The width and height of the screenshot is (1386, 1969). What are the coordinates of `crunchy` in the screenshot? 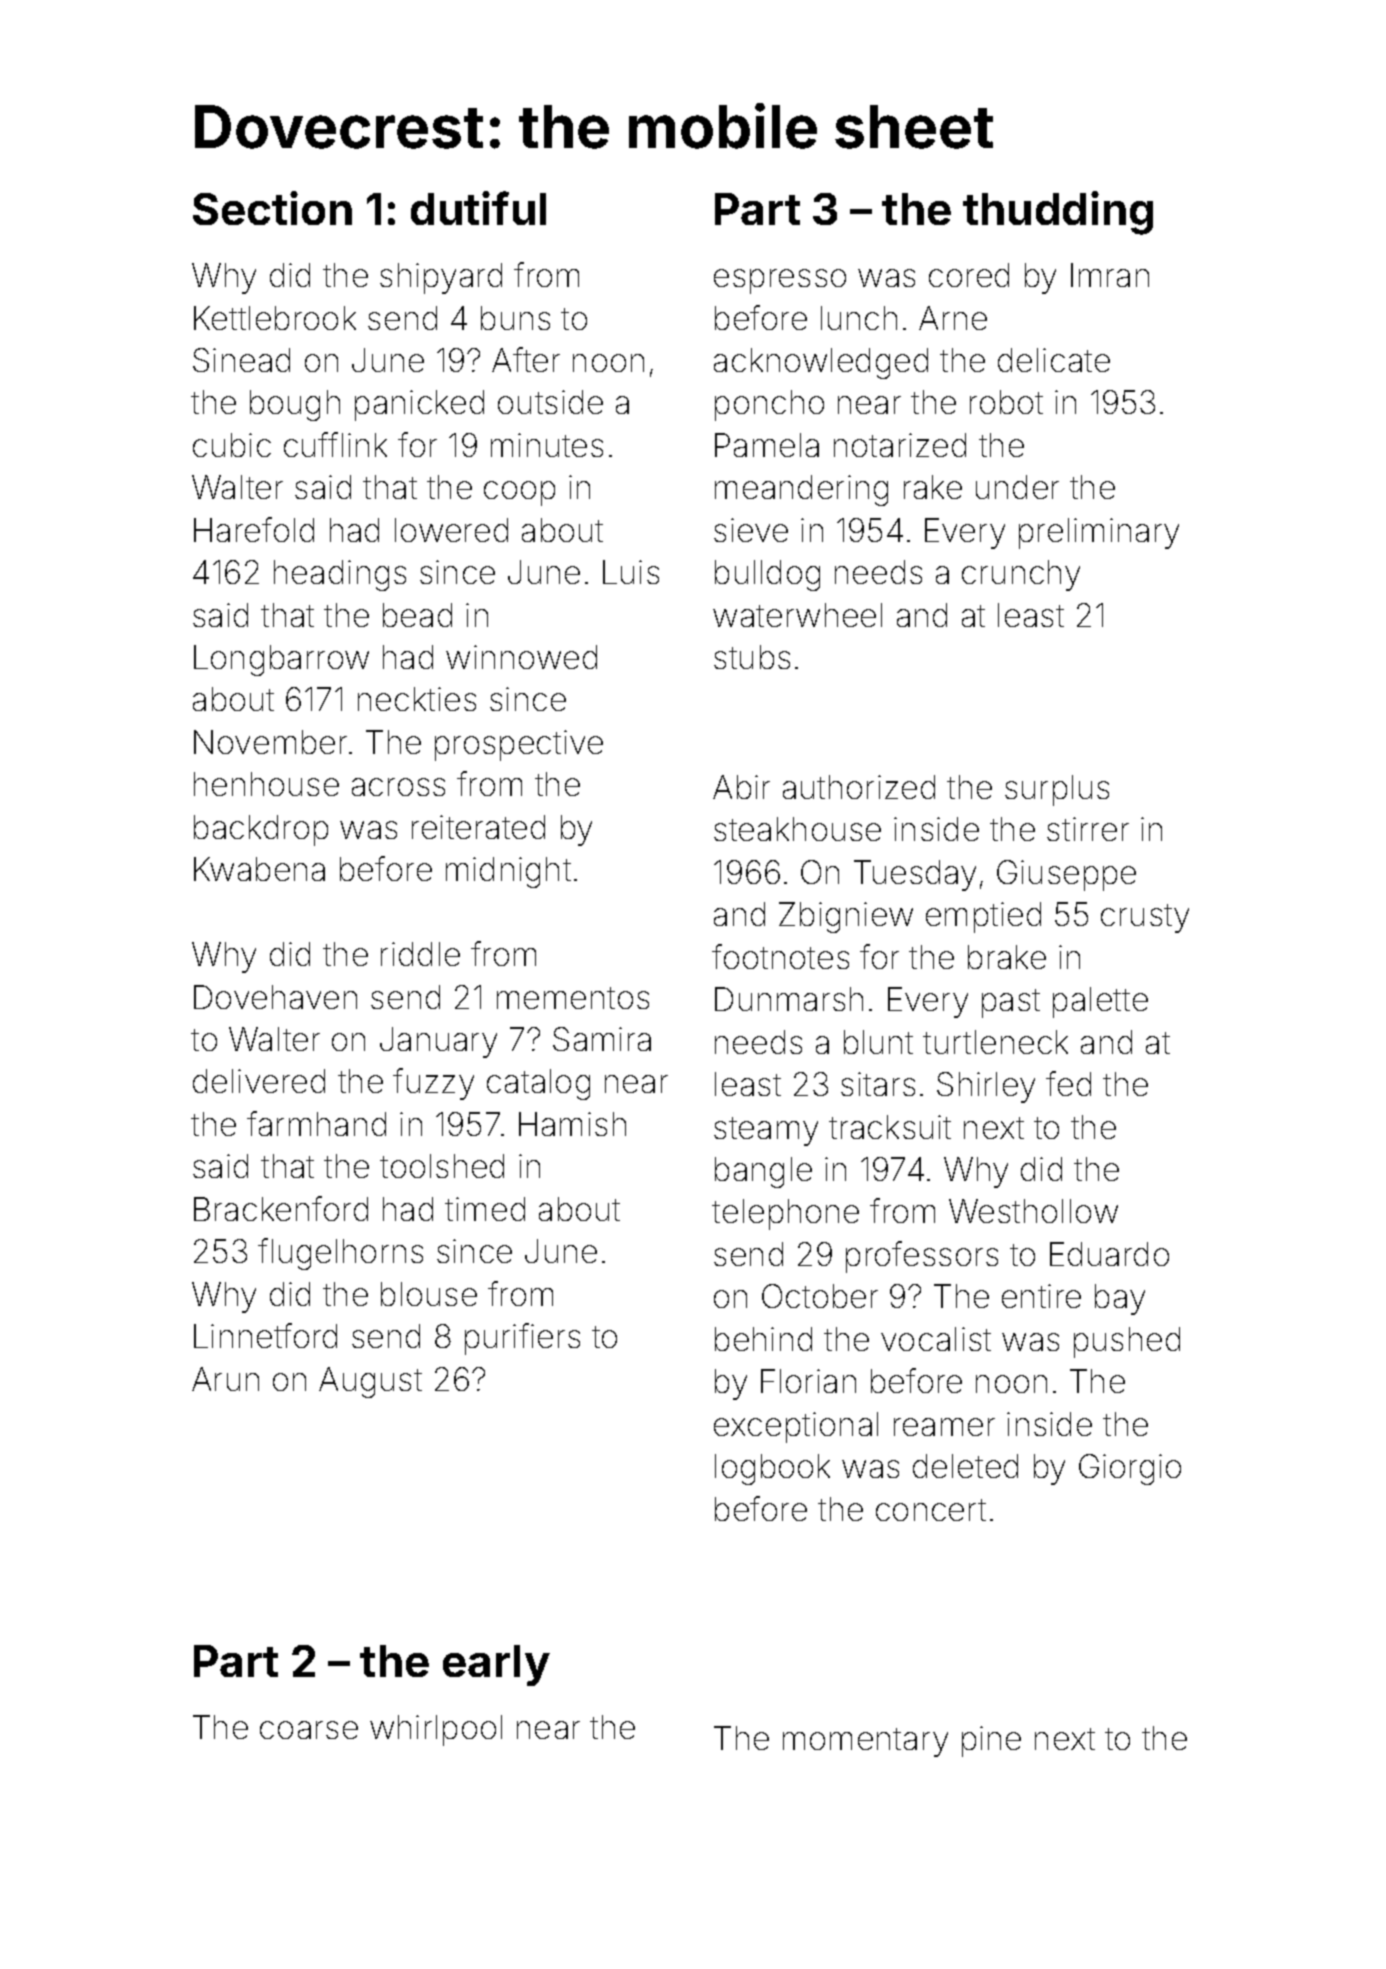 It's located at (1021, 575).
